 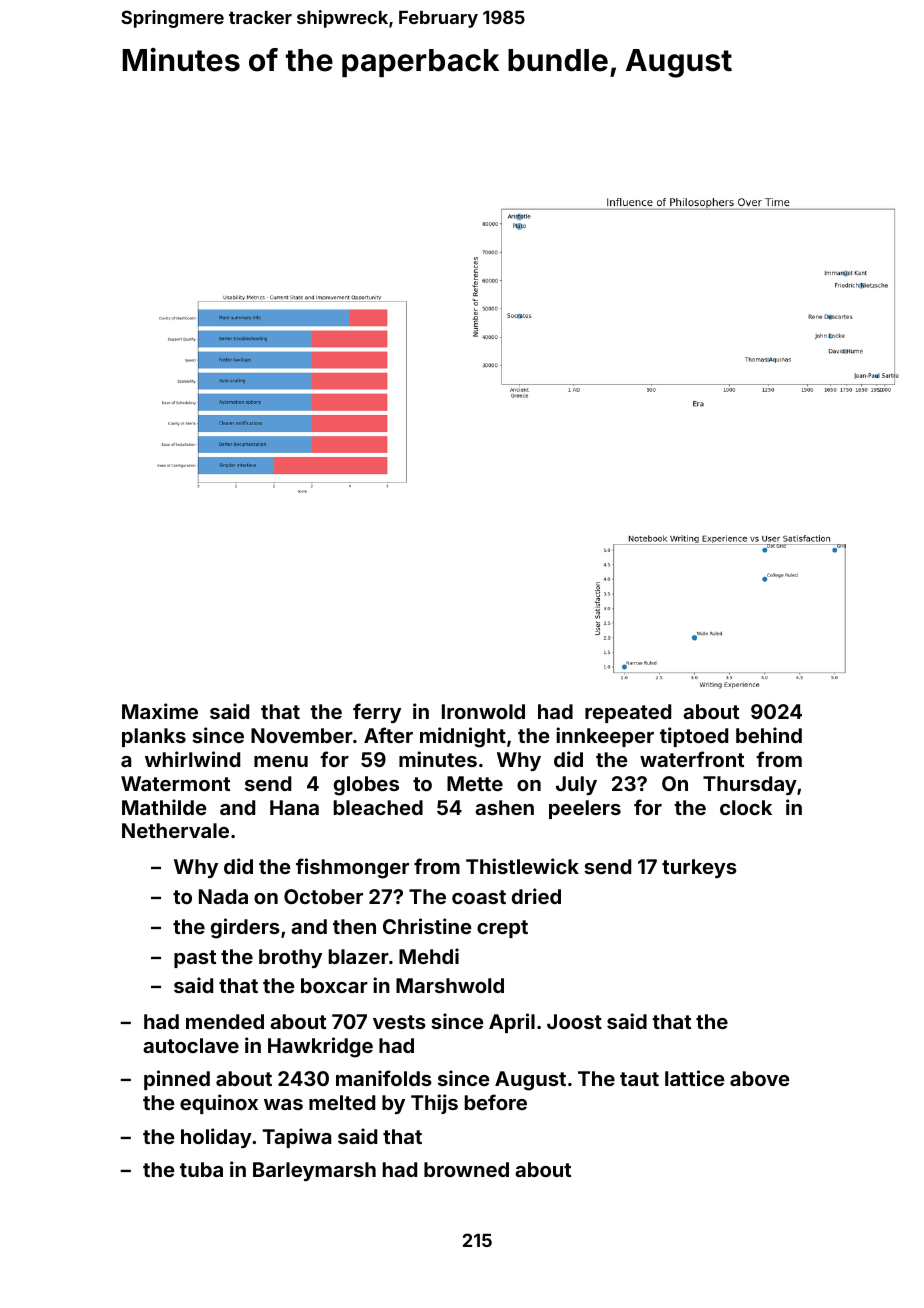 What do you see at coordinates (483, 711) in the document?
I see `Ironwold` at bounding box center [483, 711].
